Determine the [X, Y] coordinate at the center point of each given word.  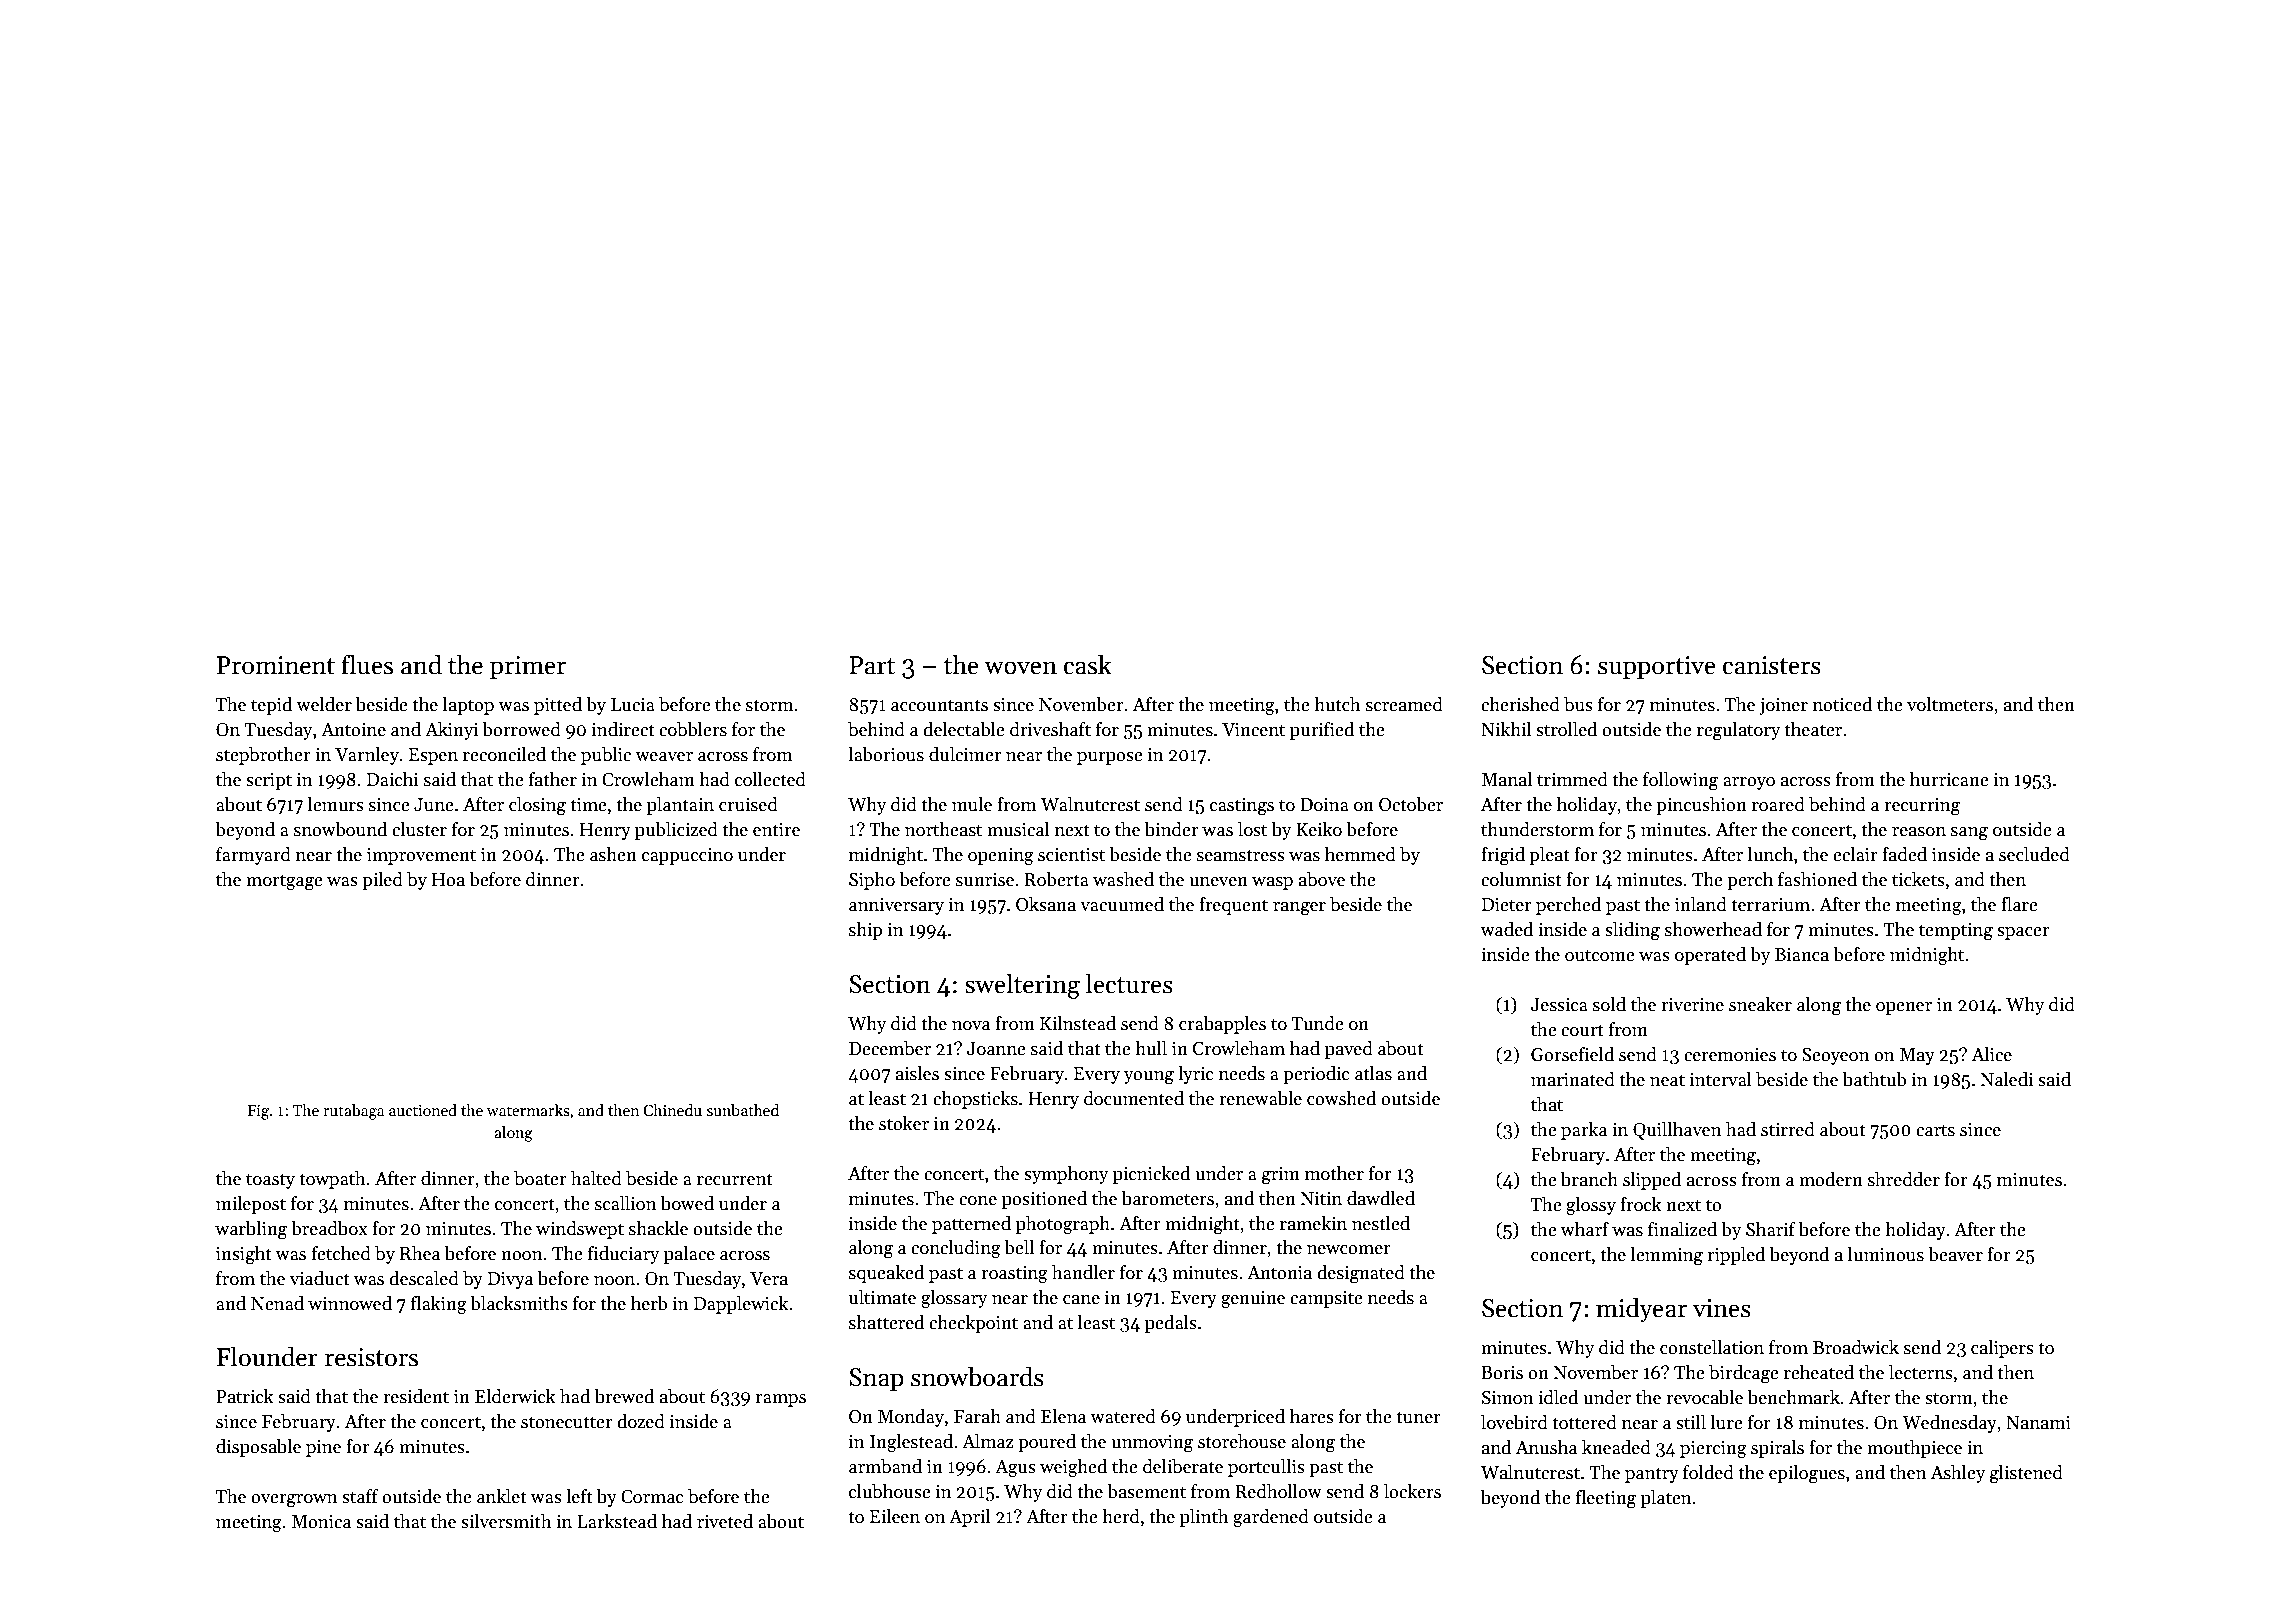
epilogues [1807, 1474]
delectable [964, 729]
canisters [1772, 665]
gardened [1271, 1518]
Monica [321, 1522]
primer [528, 667]
